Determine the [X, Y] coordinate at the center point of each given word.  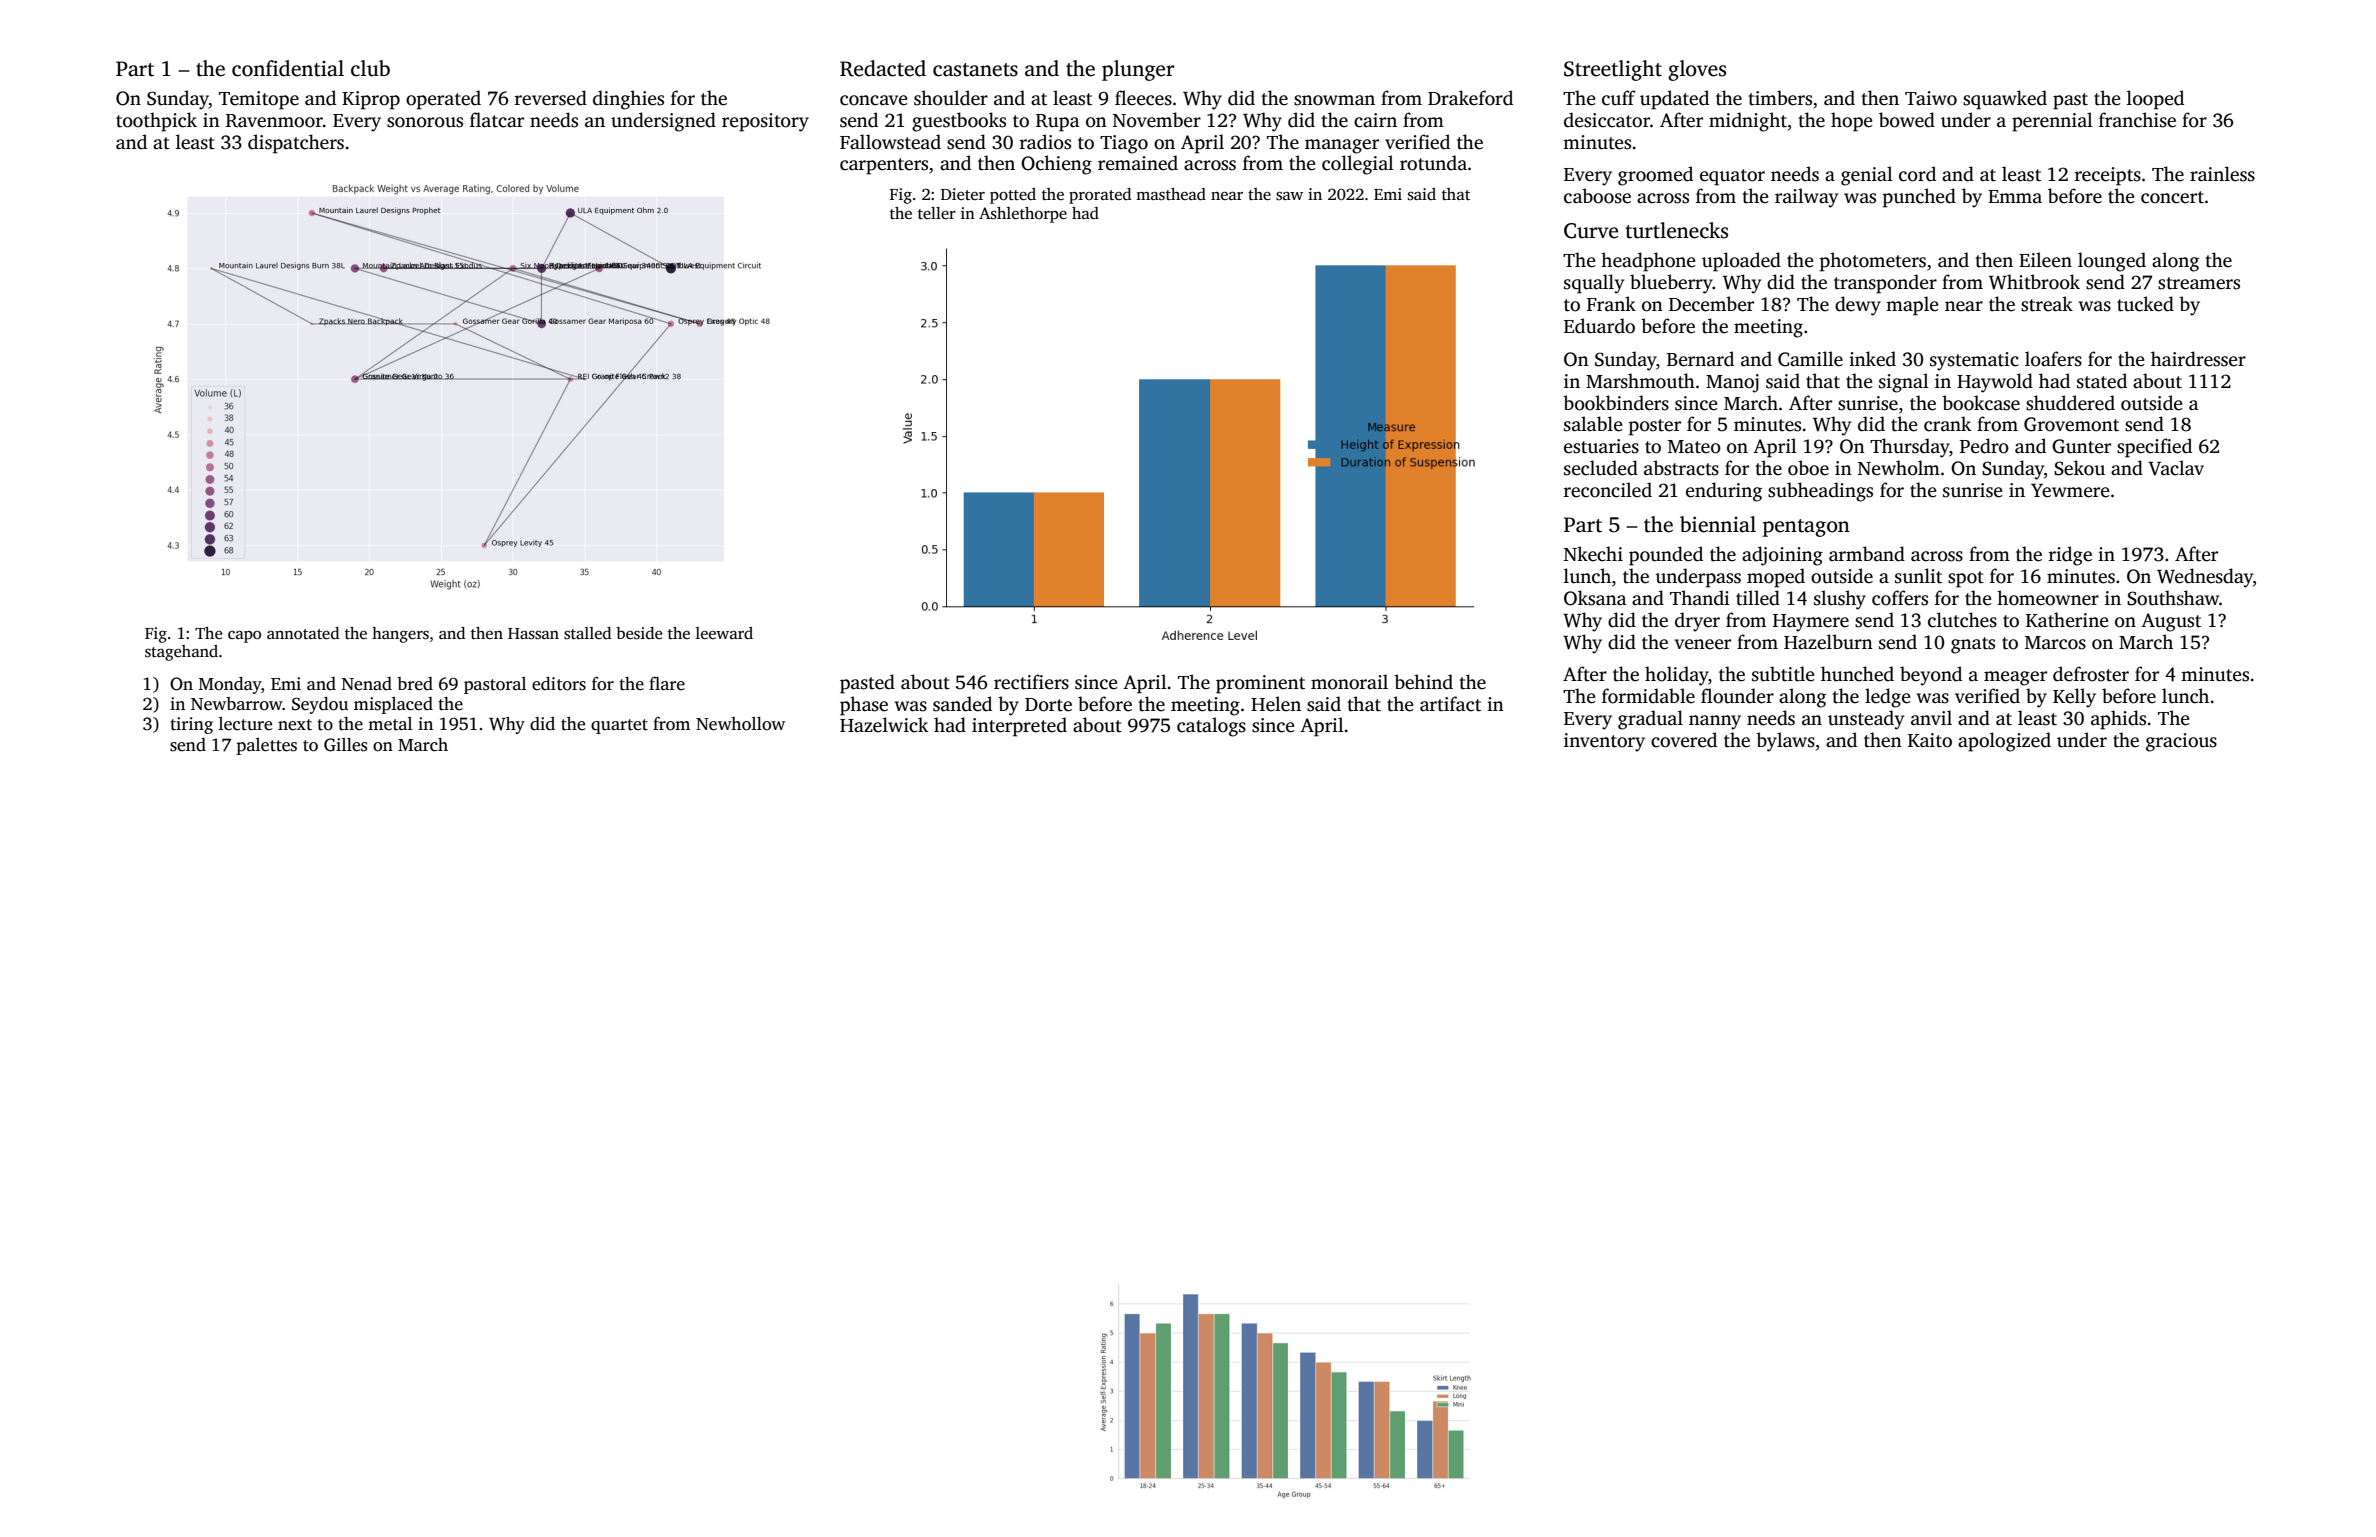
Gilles [345, 745]
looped [2155, 100]
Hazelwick [884, 725]
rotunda [1433, 163]
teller [937, 213]
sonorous [425, 122]
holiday [1677, 676]
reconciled [1608, 490]
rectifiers [1031, 682]
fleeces [1143, 98]
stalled [587, 633]
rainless [2222, 174]
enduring [1724, 492]
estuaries [1601, 446]
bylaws [1785, 742]
